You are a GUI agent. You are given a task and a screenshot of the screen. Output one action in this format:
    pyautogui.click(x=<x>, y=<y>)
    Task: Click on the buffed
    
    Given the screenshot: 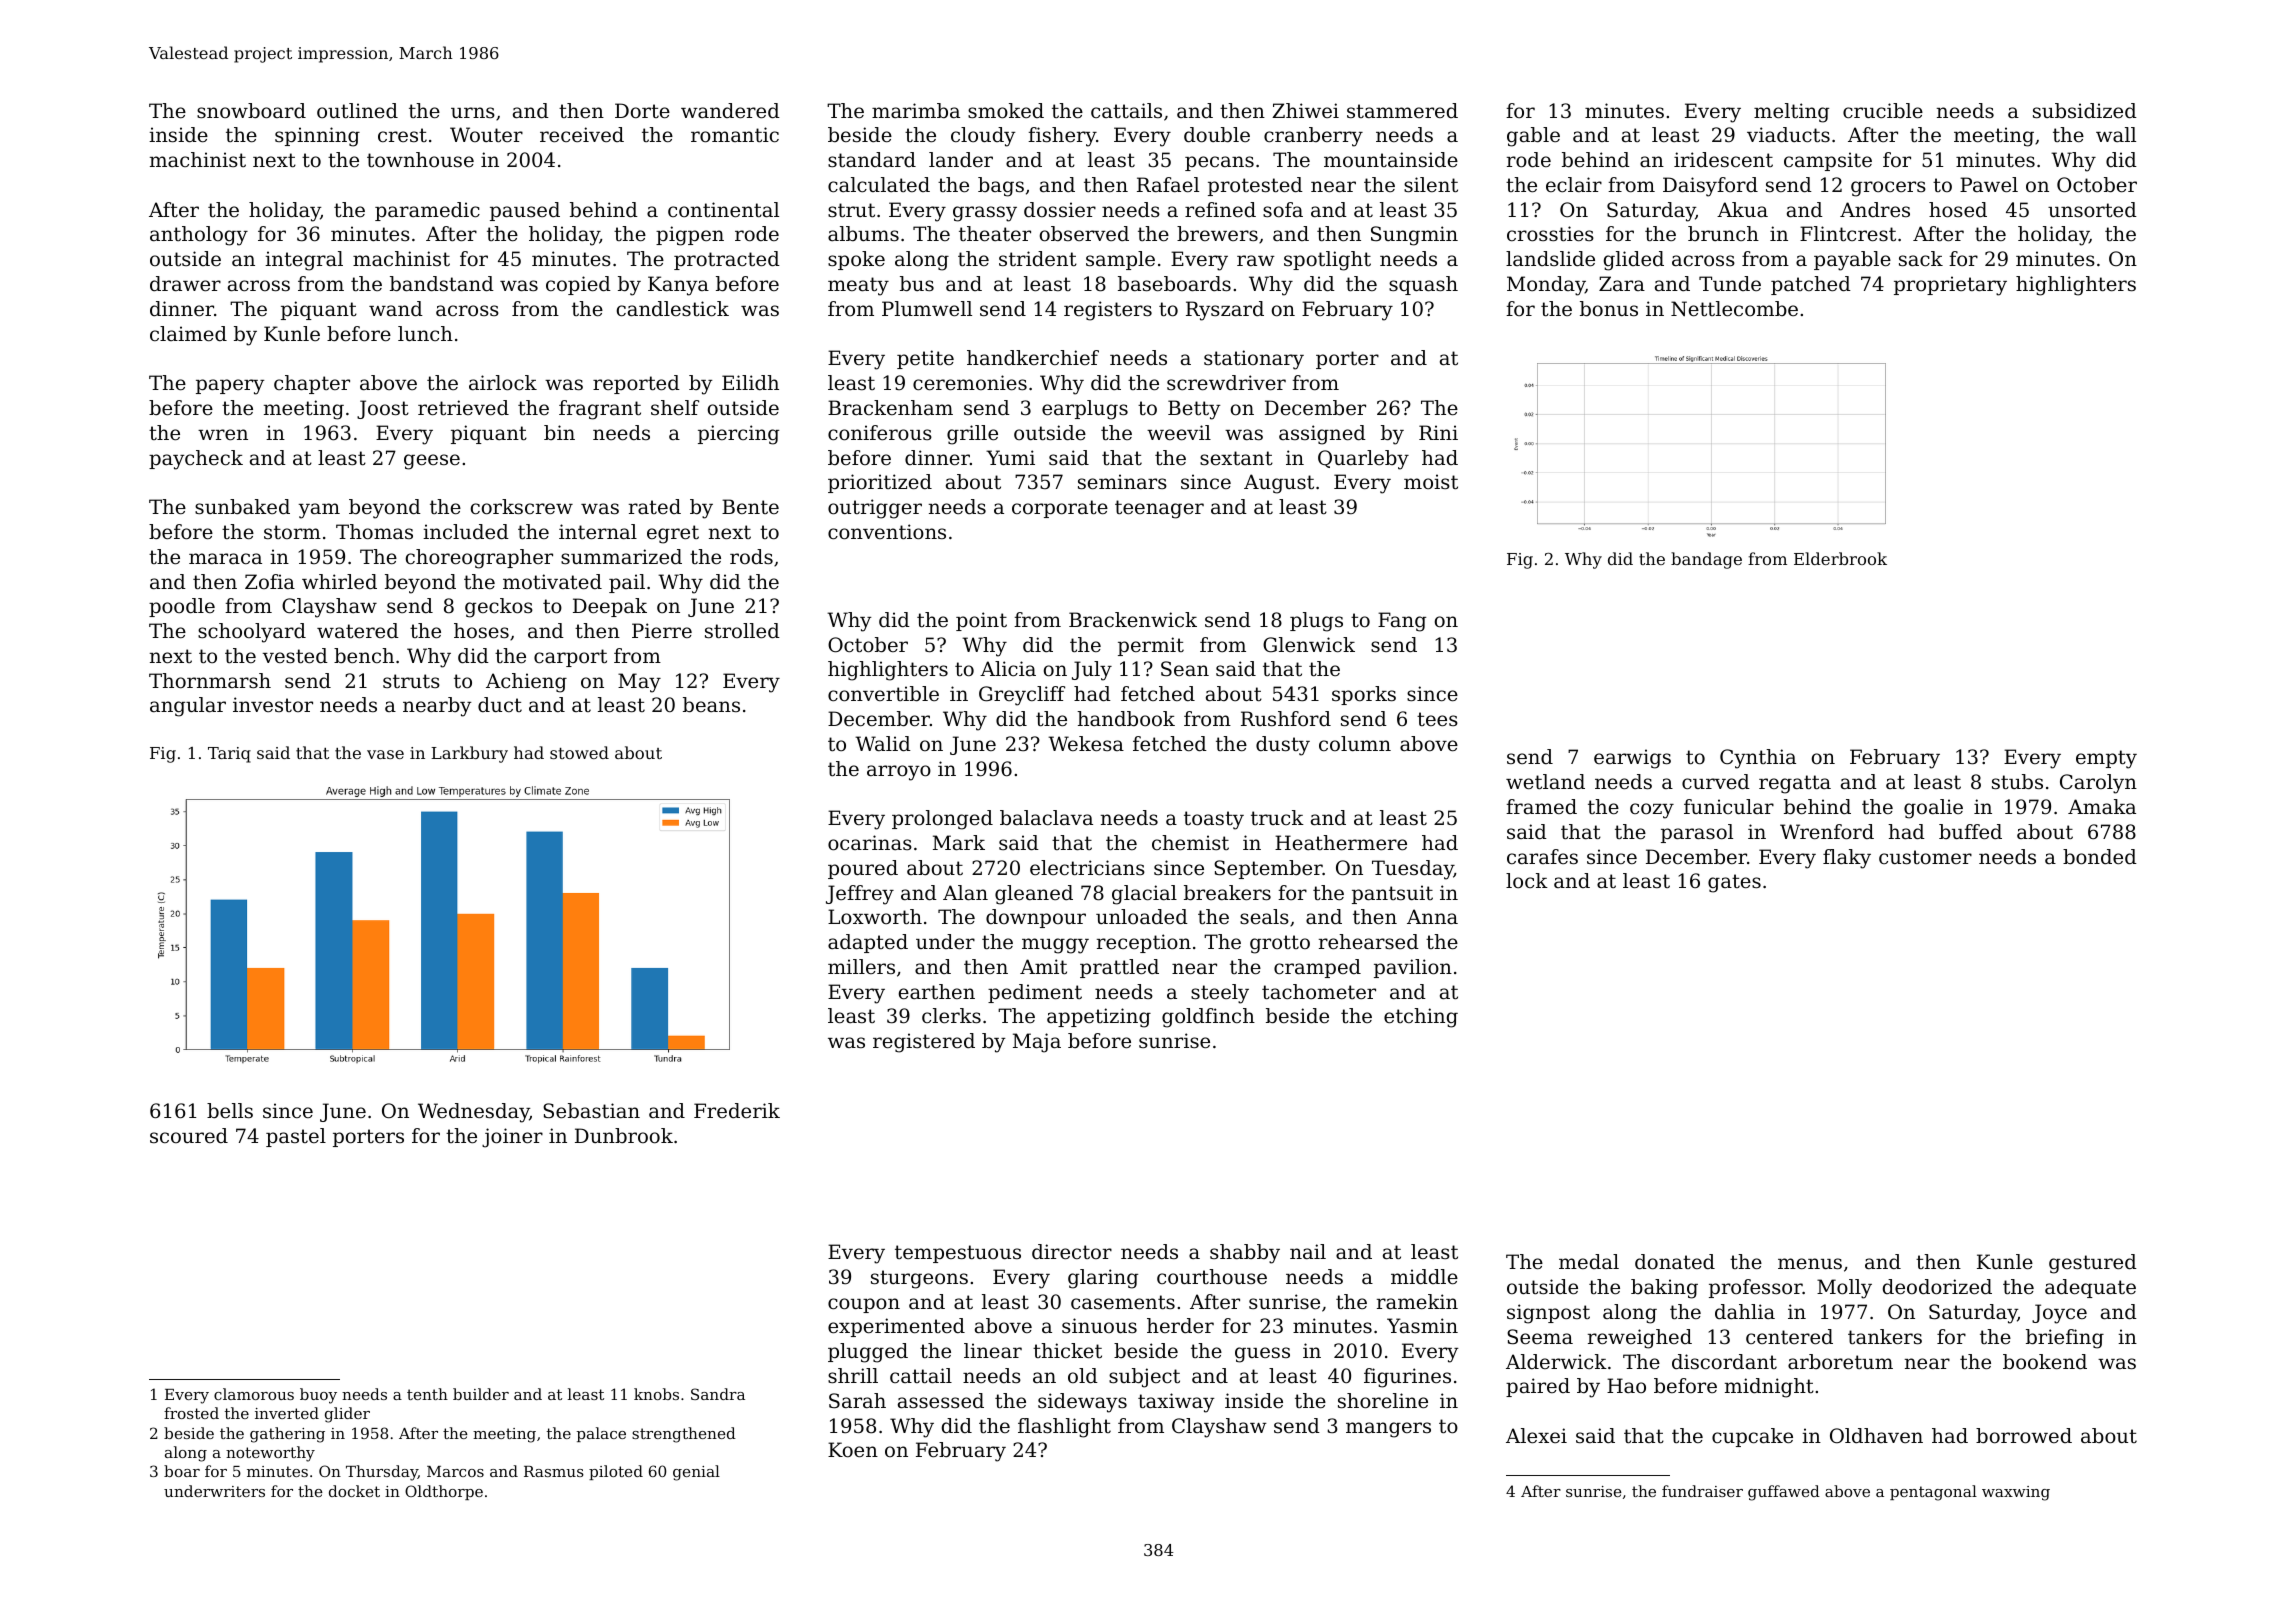 What is the action you would take?
    pyautogui.click(x=1970, y=832)
